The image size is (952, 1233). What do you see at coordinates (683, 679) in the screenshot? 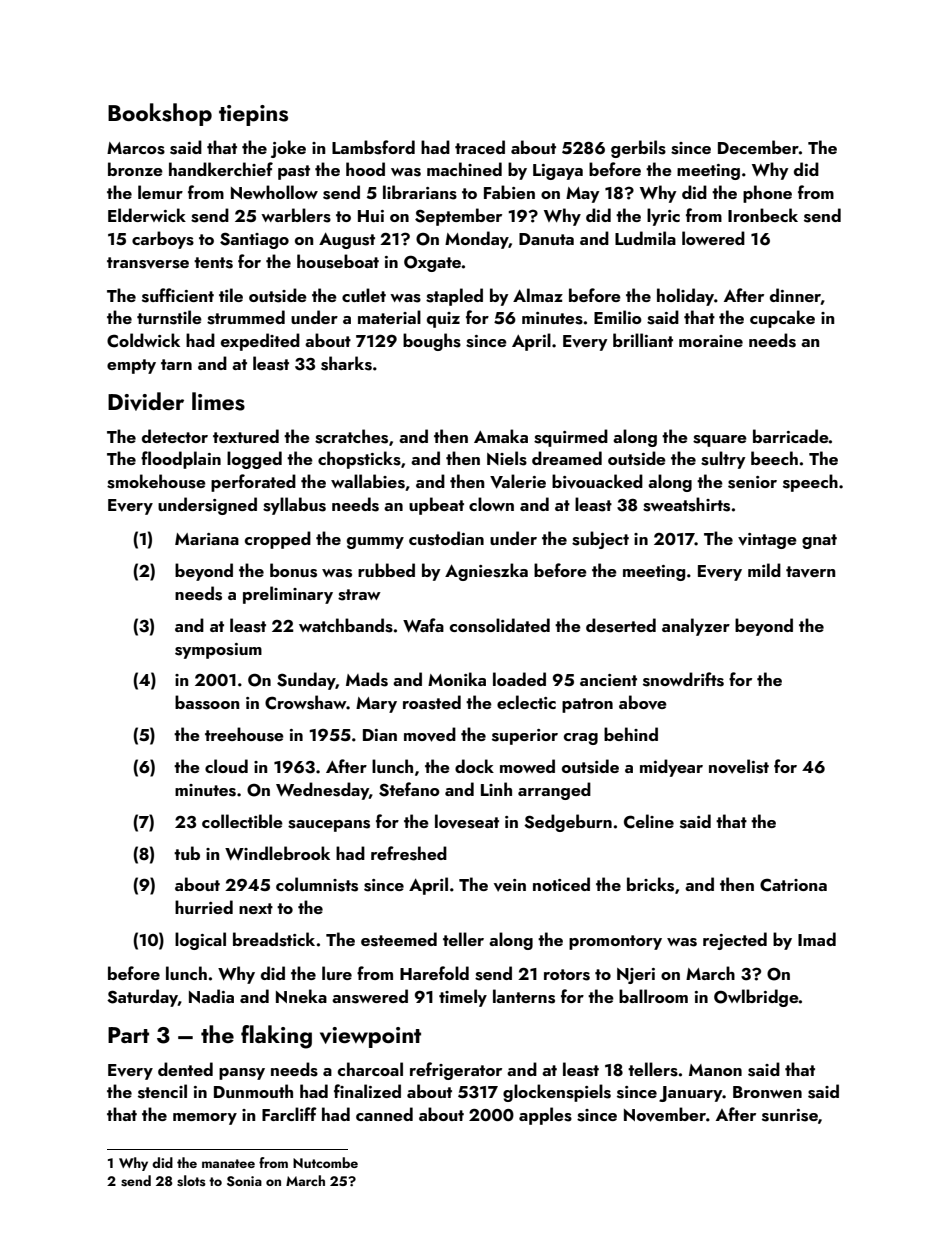
I see `snowdrifts` at bounding box center [683, 679].
